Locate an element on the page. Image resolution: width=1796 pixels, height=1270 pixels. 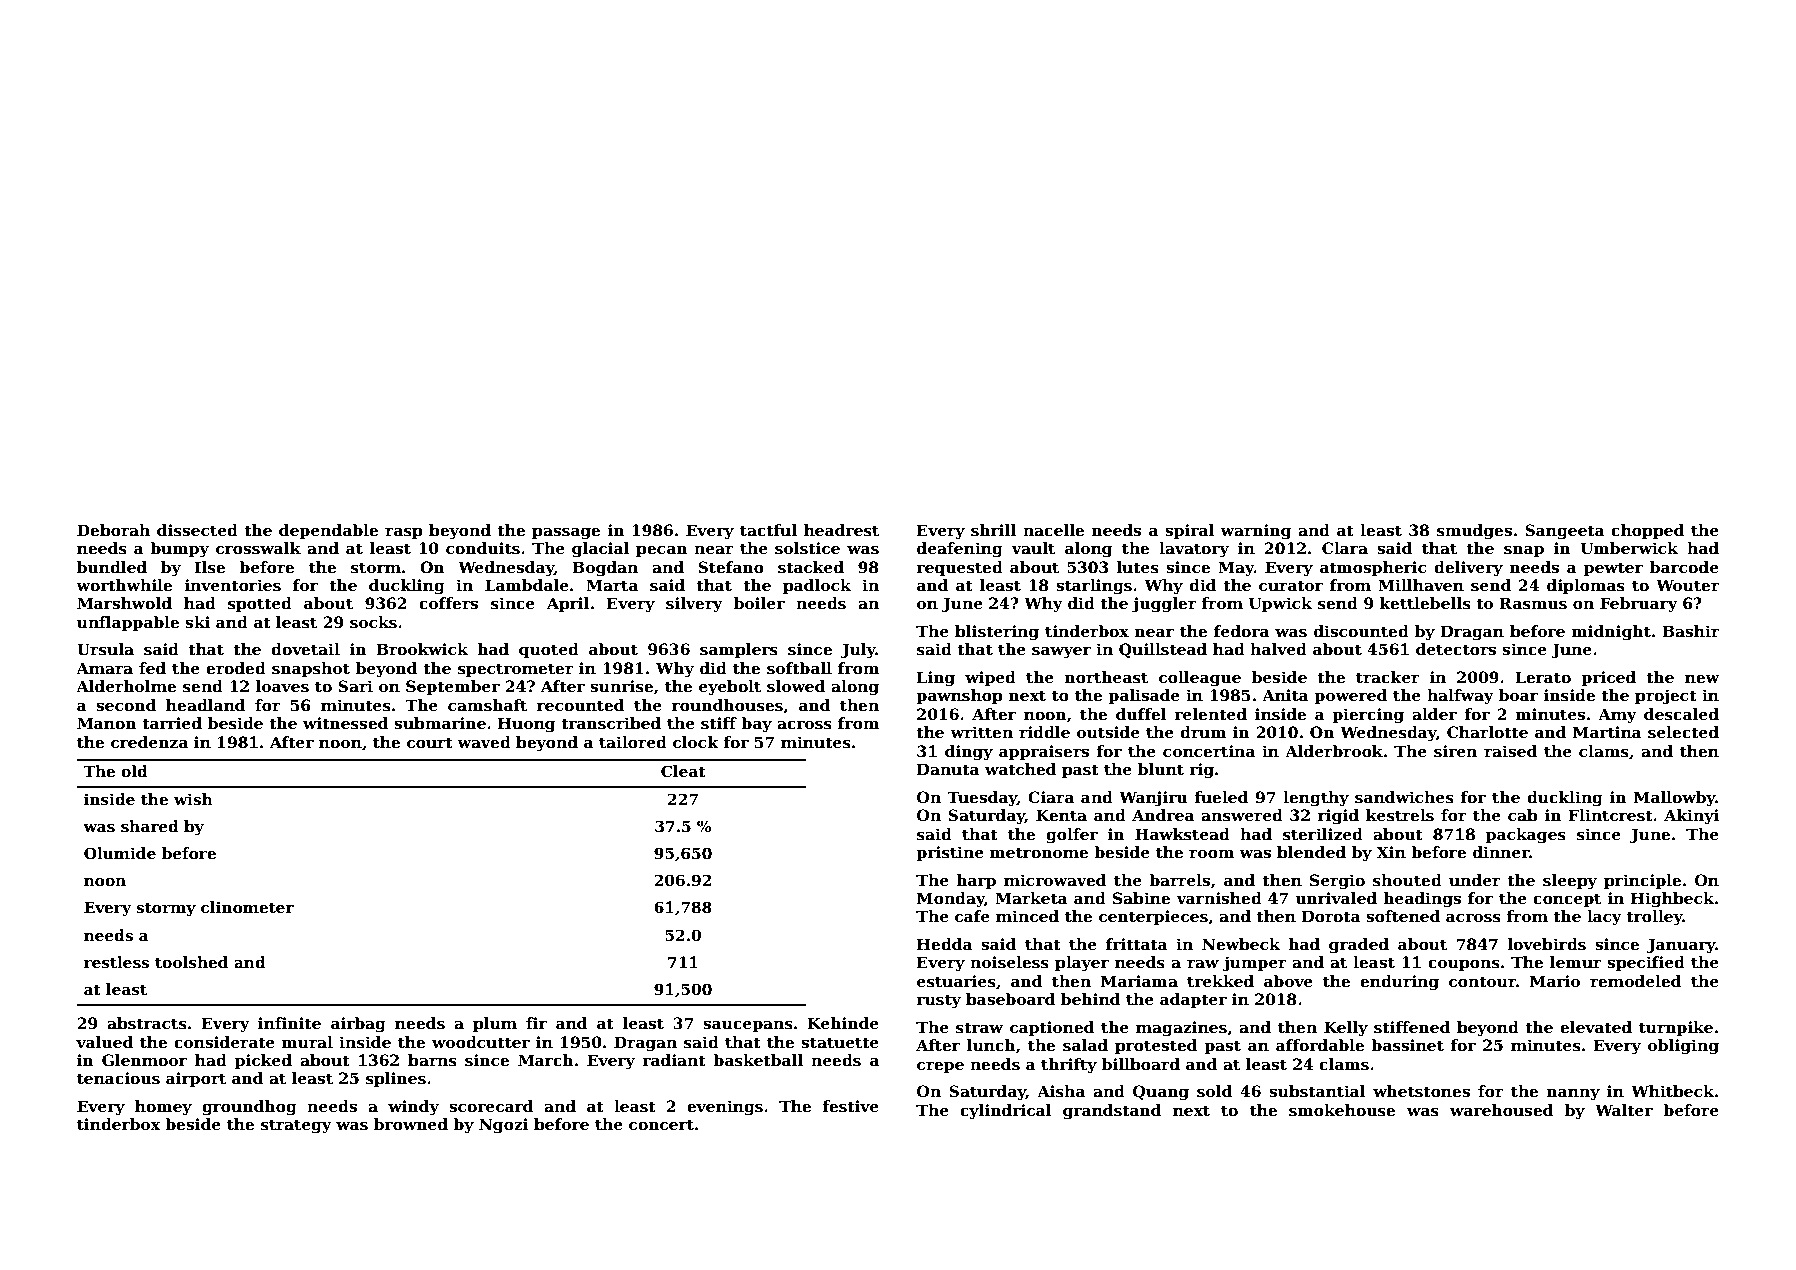
tactful is located at coordinates (768, 530).
